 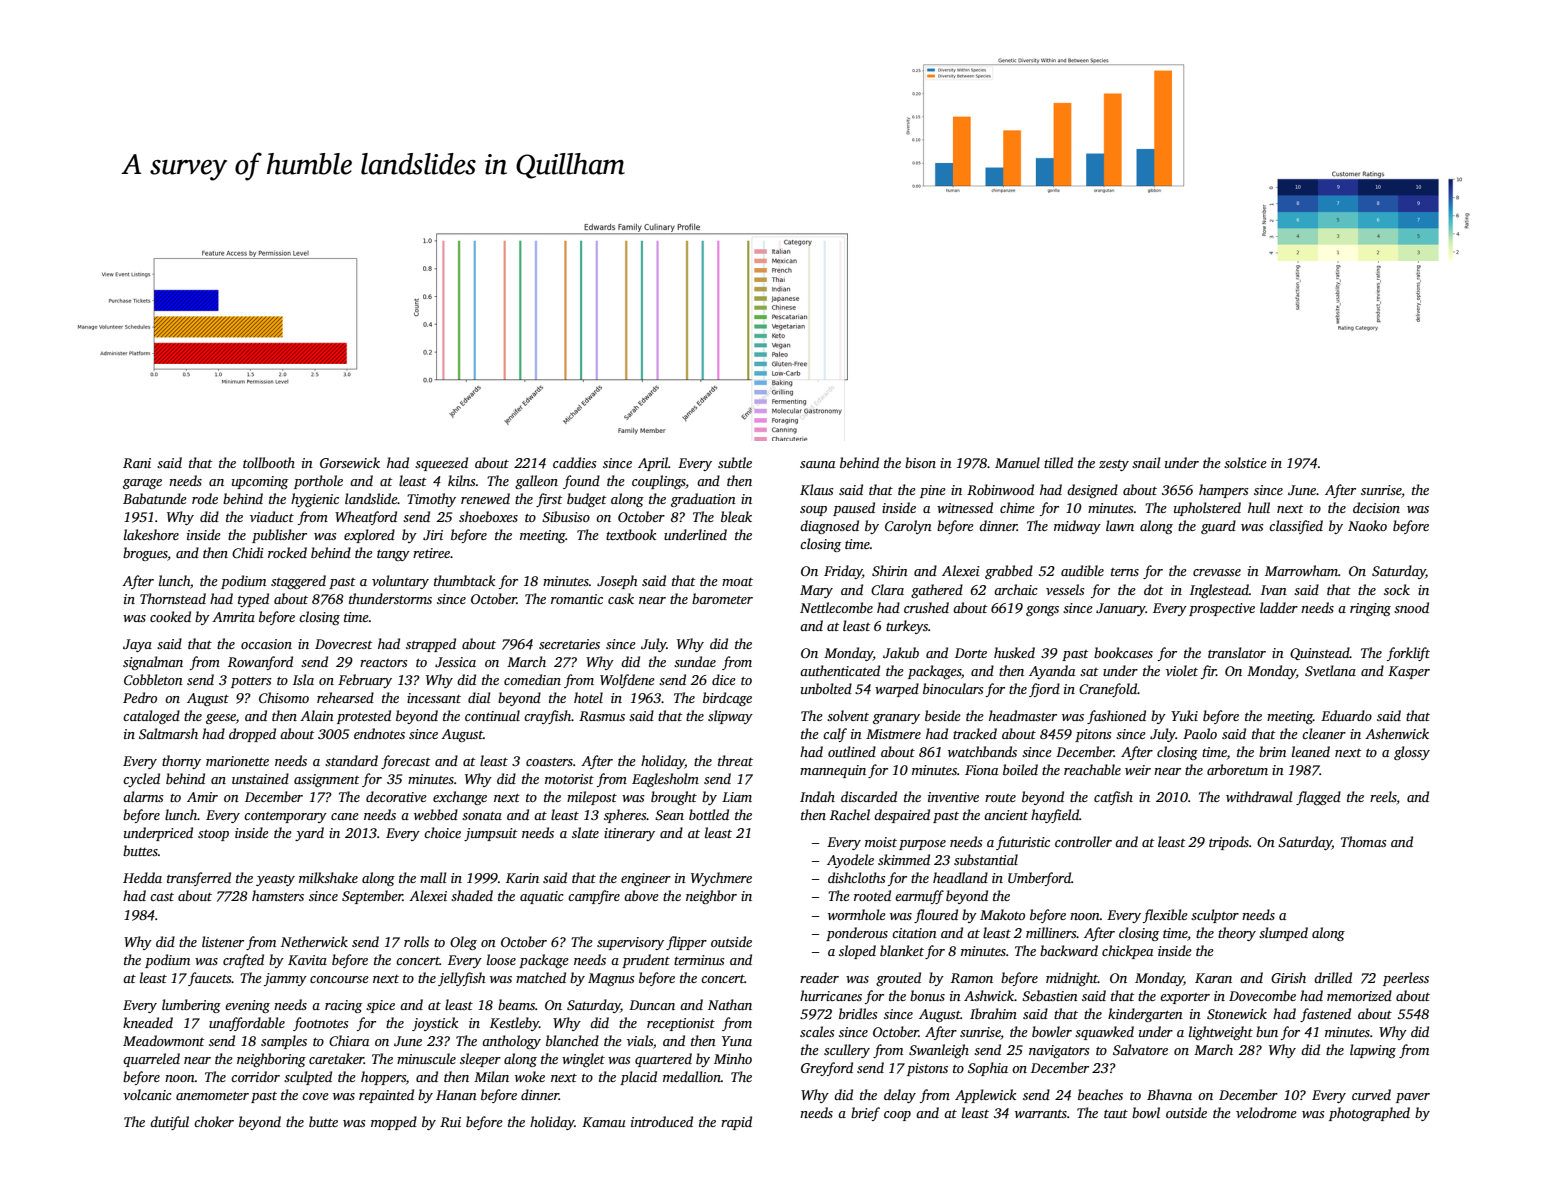 I want to click on signalman, so click(x=153, y=663).
